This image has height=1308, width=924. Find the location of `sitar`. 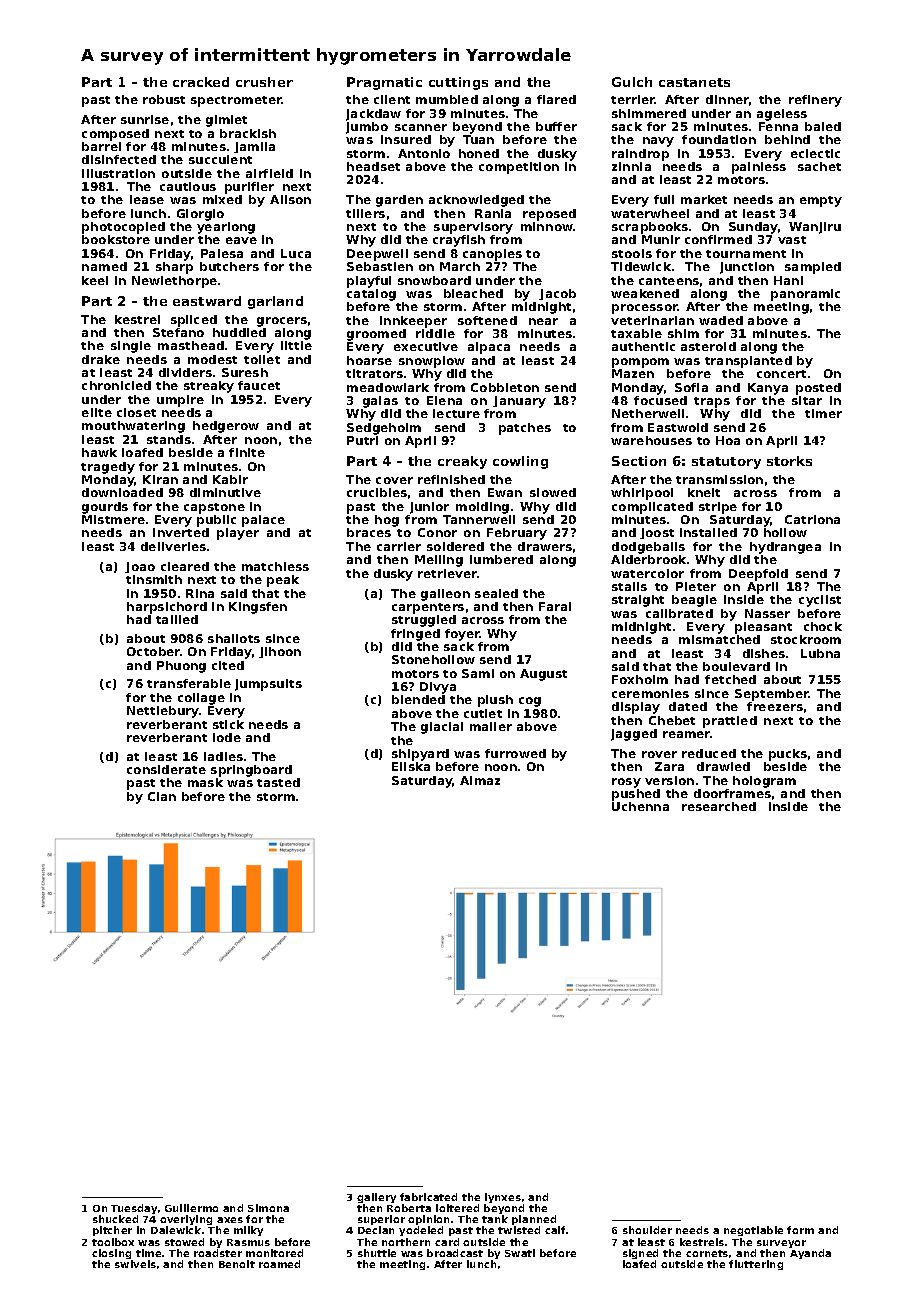

sitar is located at coordinates (807, 400).
